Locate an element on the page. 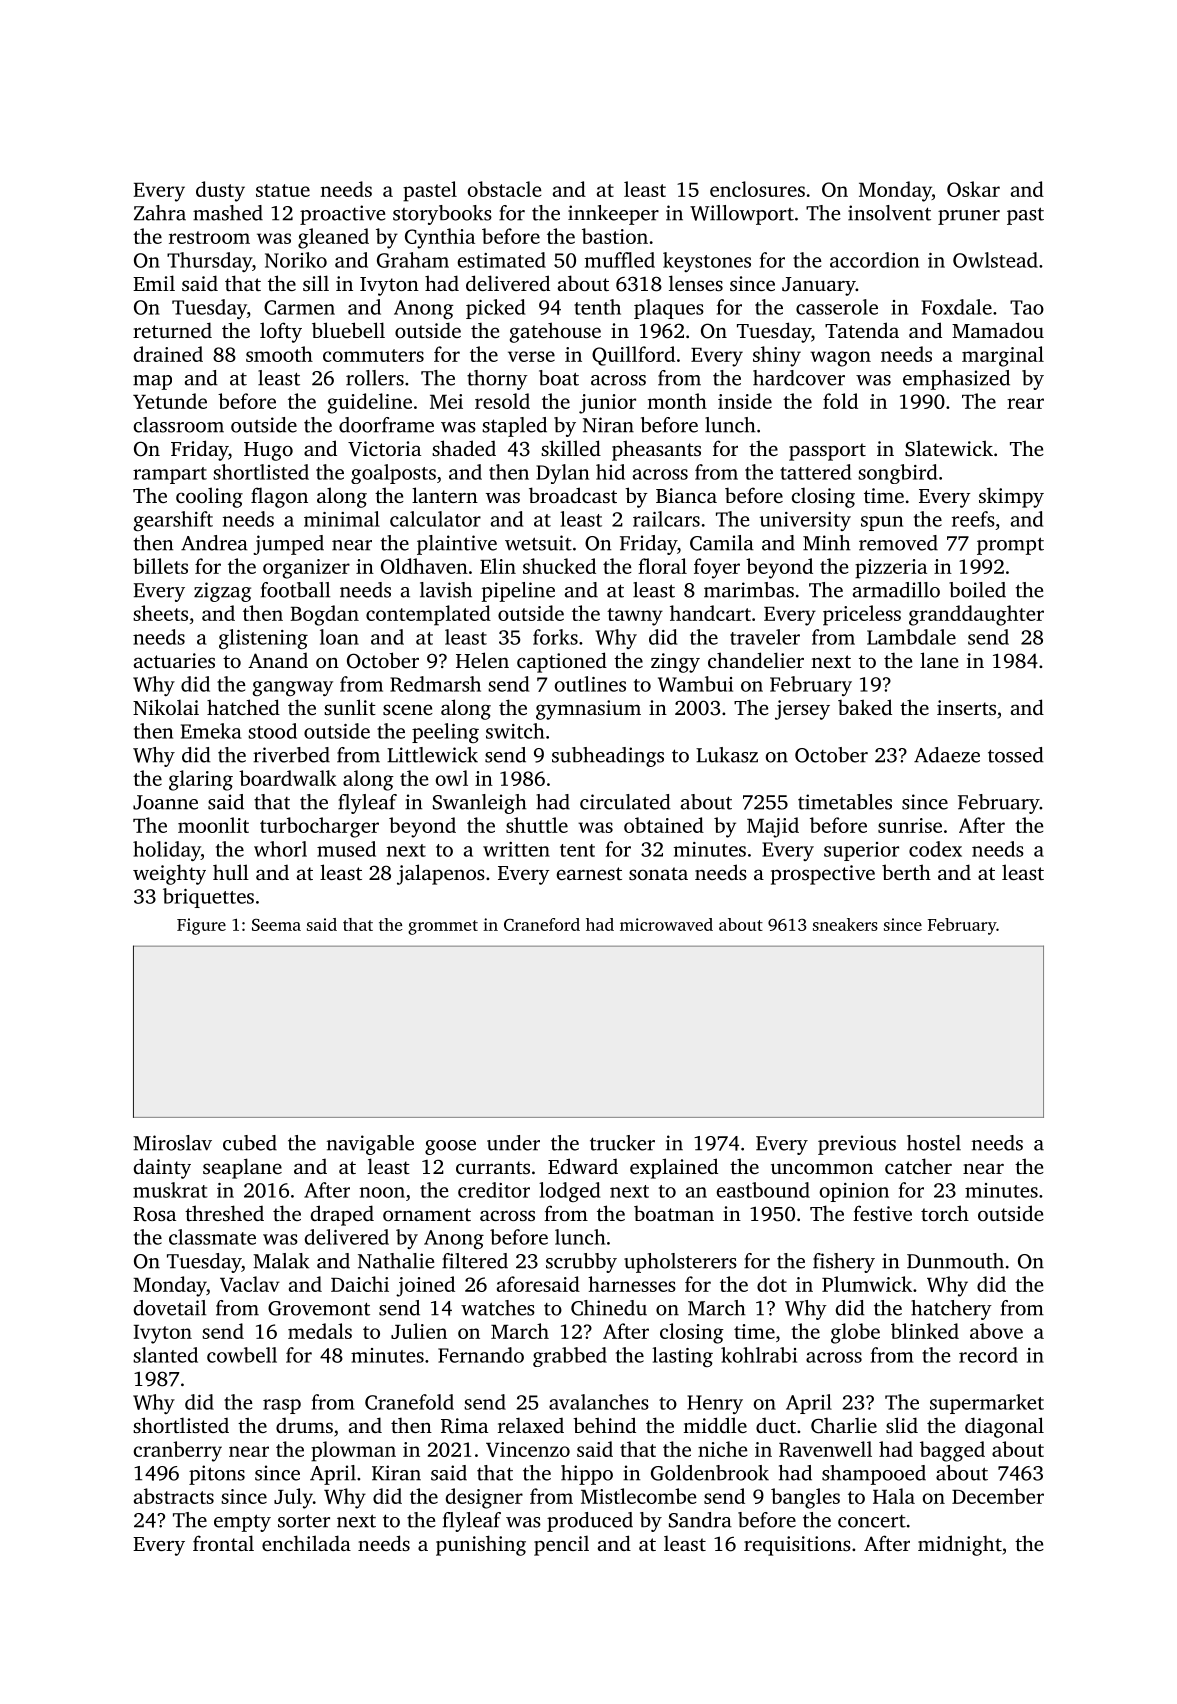 This document has width=1177, height=1704. Lukasz is located at coordinates (727, 755).
